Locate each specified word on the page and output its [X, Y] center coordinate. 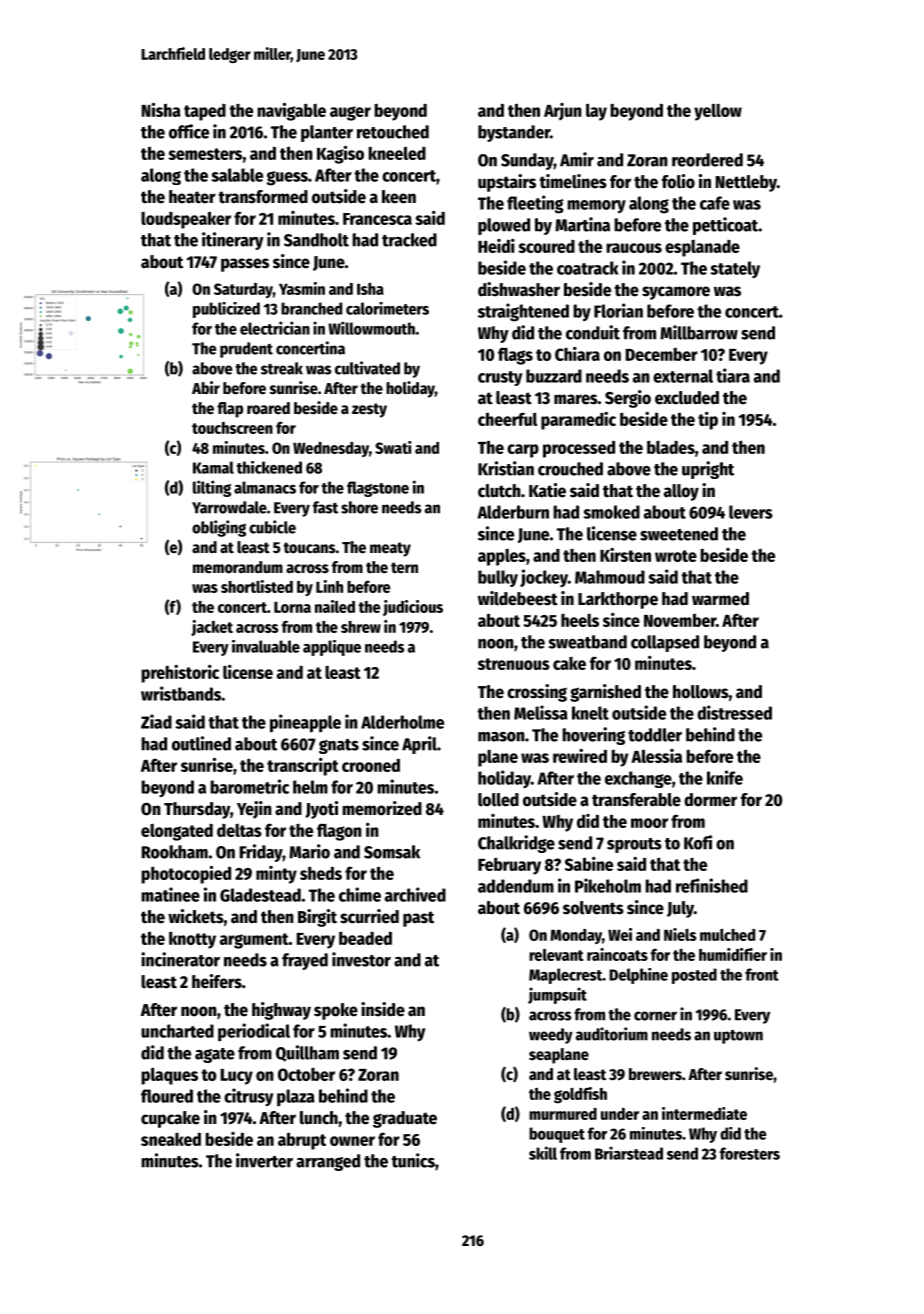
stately [735, 269]
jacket [212, 628]
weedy [551, 1036]
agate [215, 1055]
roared [268, 408]
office [189, 131]
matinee [170, 894]
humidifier [733, 954]
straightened [523, 312]
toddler [655, 735]
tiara [733, 375]
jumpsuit [557, 995]
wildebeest [518, 598]
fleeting [535, 204]
